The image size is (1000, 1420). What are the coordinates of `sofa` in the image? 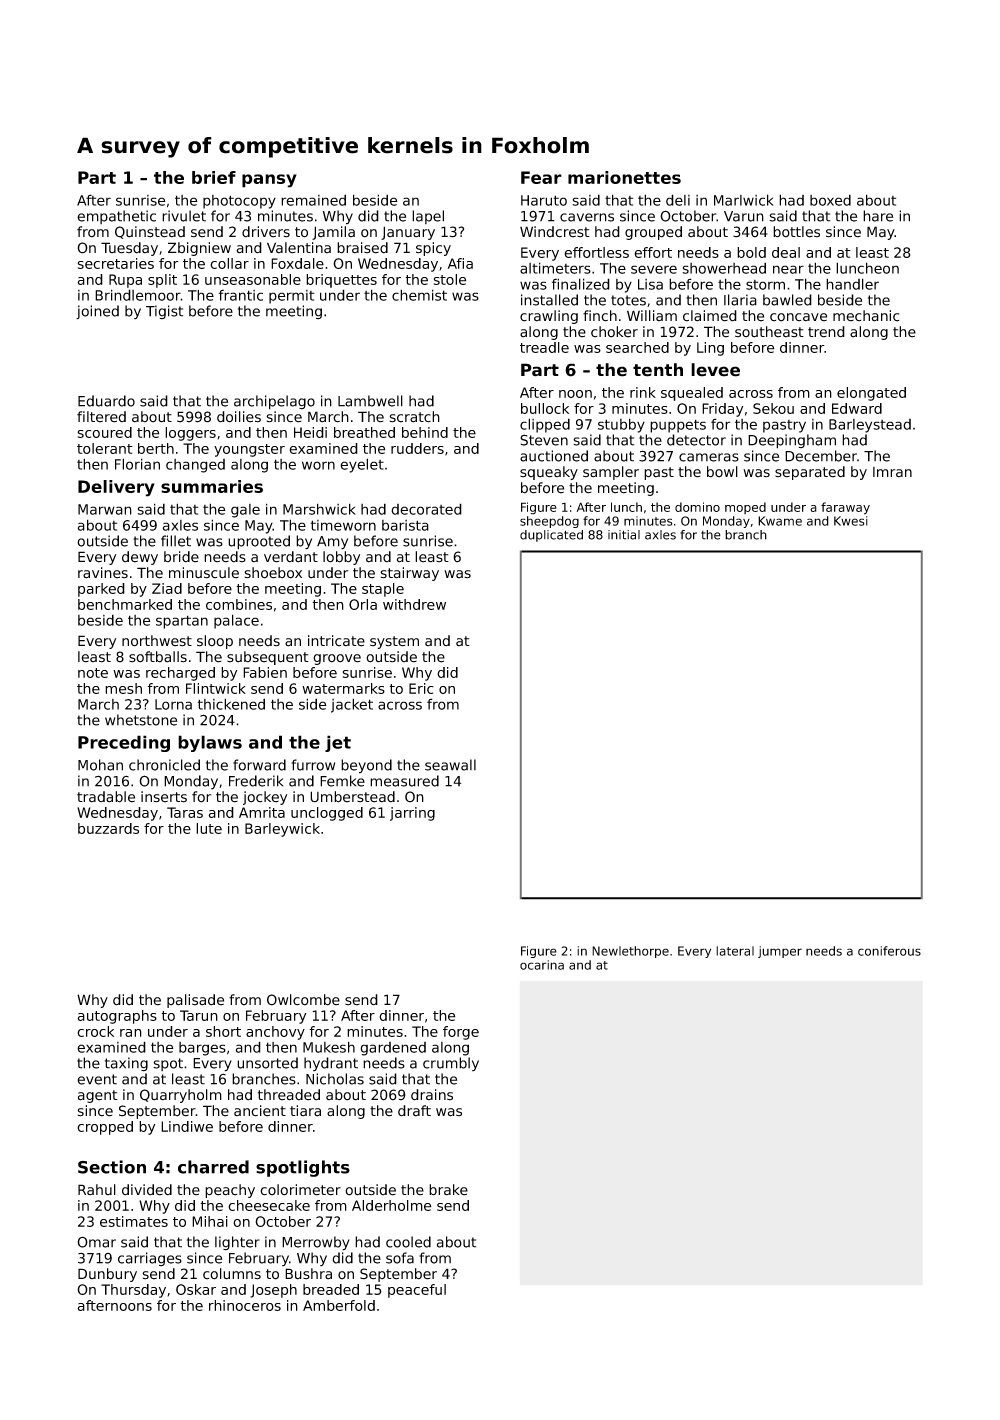 It's located at (400, 1258).
